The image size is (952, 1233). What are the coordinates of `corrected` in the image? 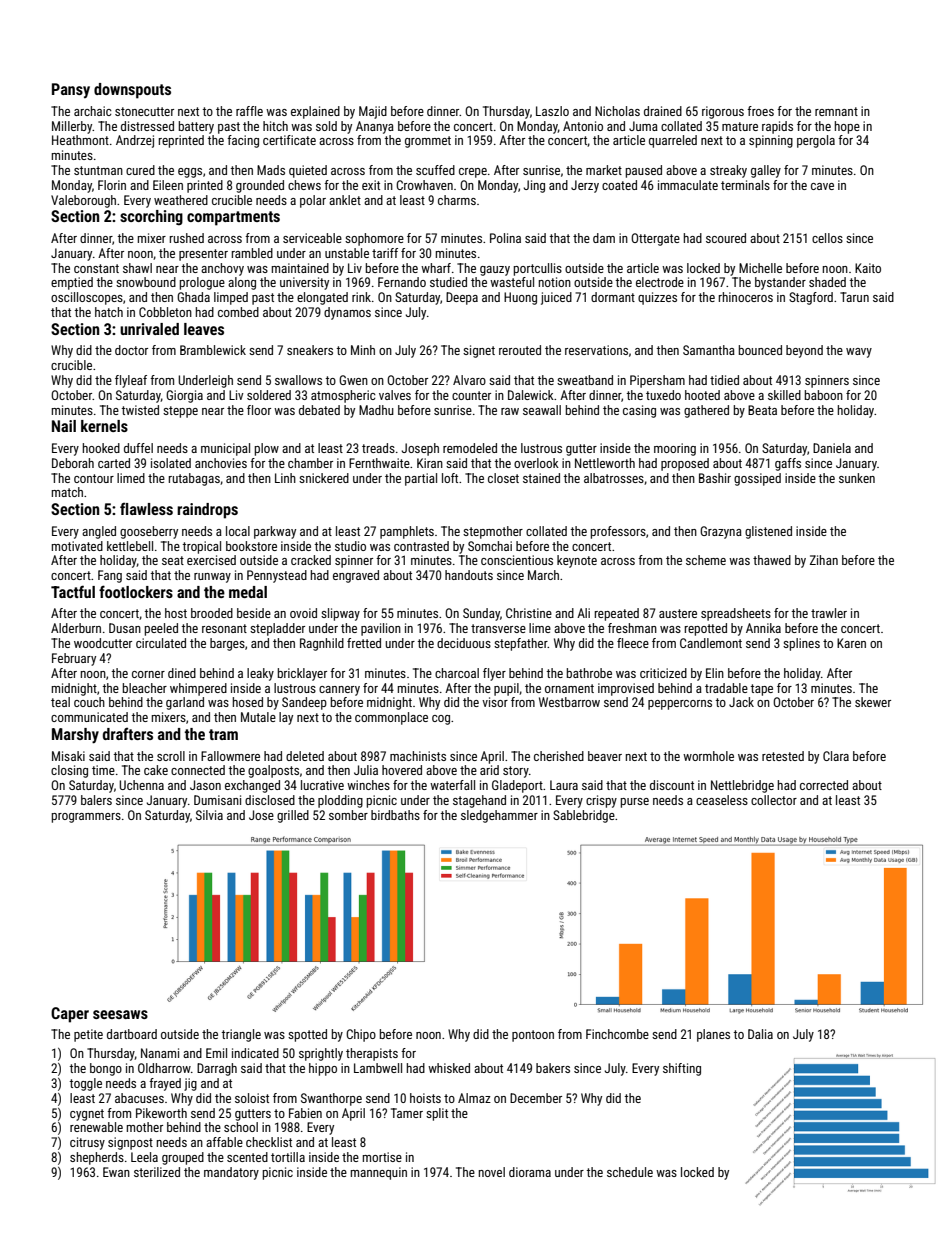 It's located at (824, 785).
